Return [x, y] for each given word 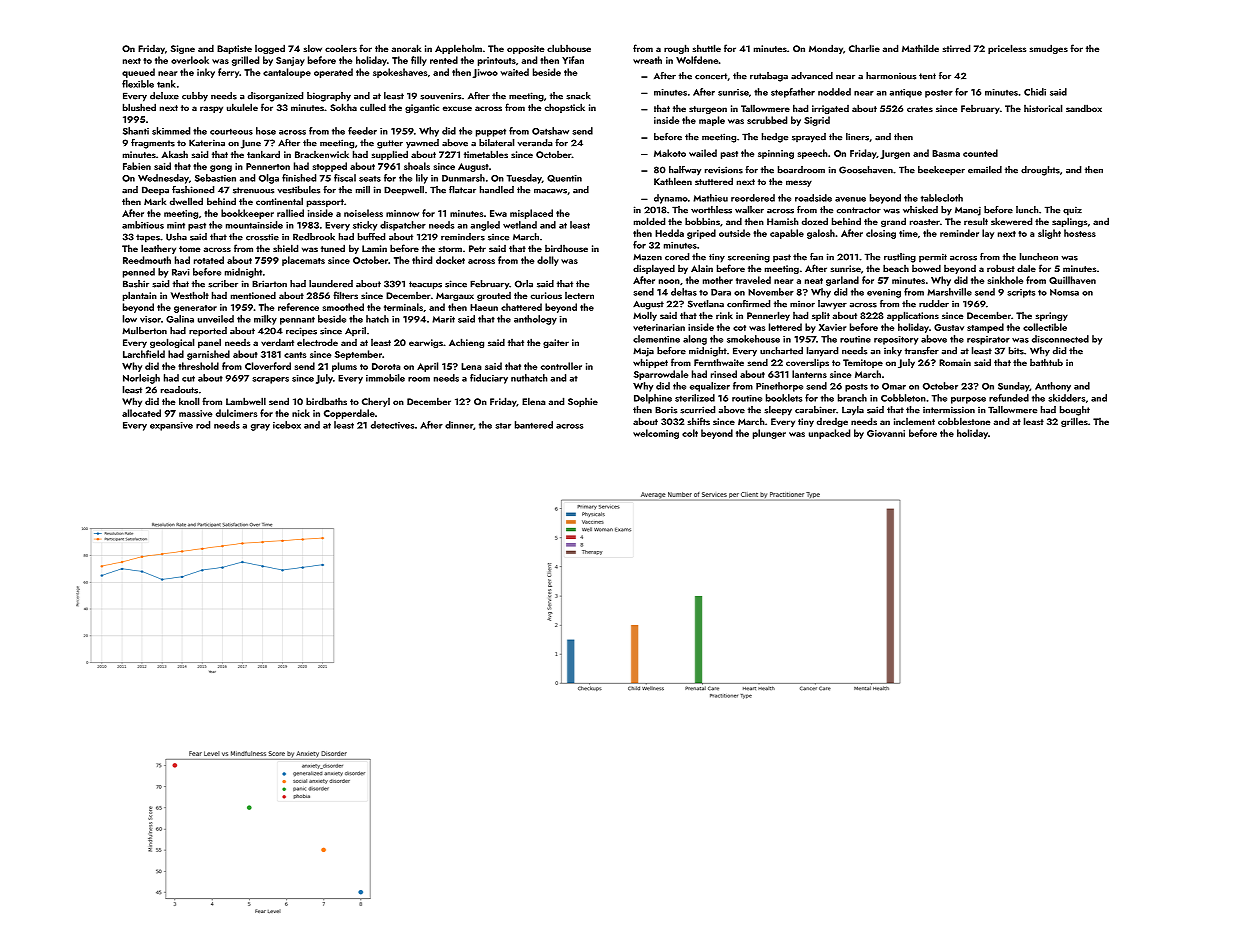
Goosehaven [866, 170]
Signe [183, 49]
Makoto [670, 153]
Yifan [573, 60]
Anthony [1053, 387]
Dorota [386, 366]
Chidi [1035, 92]
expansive [171, 426]
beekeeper [941, 171]
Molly [645, 316]
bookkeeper [247, 214]
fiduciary [489, 379]
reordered [753, 198]
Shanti [136, 131]
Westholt [190, 295]
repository [896, 340]
